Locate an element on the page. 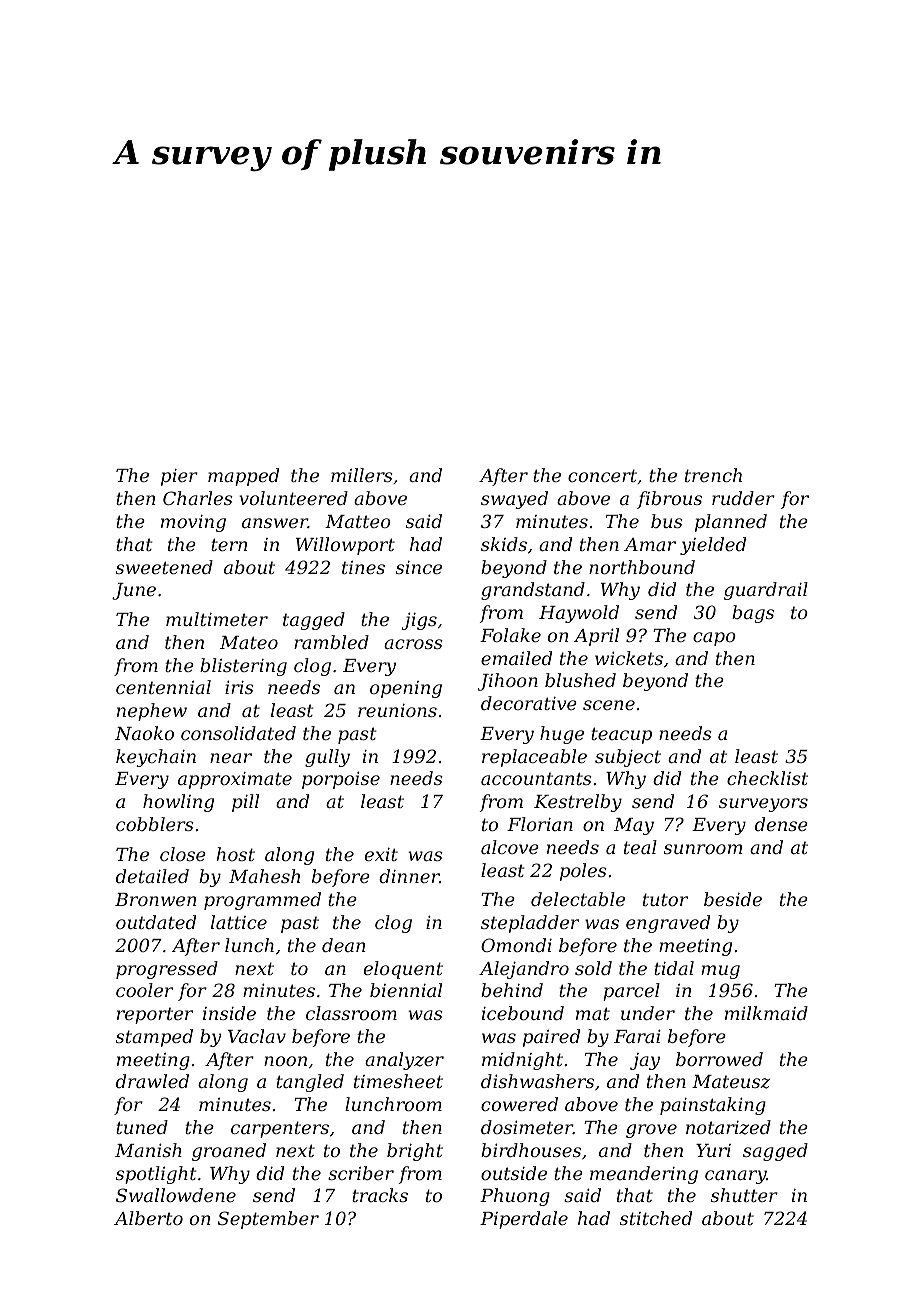 The width and height of the document is (924, 1314). carpenters is located at coordinates (280, 1129).
